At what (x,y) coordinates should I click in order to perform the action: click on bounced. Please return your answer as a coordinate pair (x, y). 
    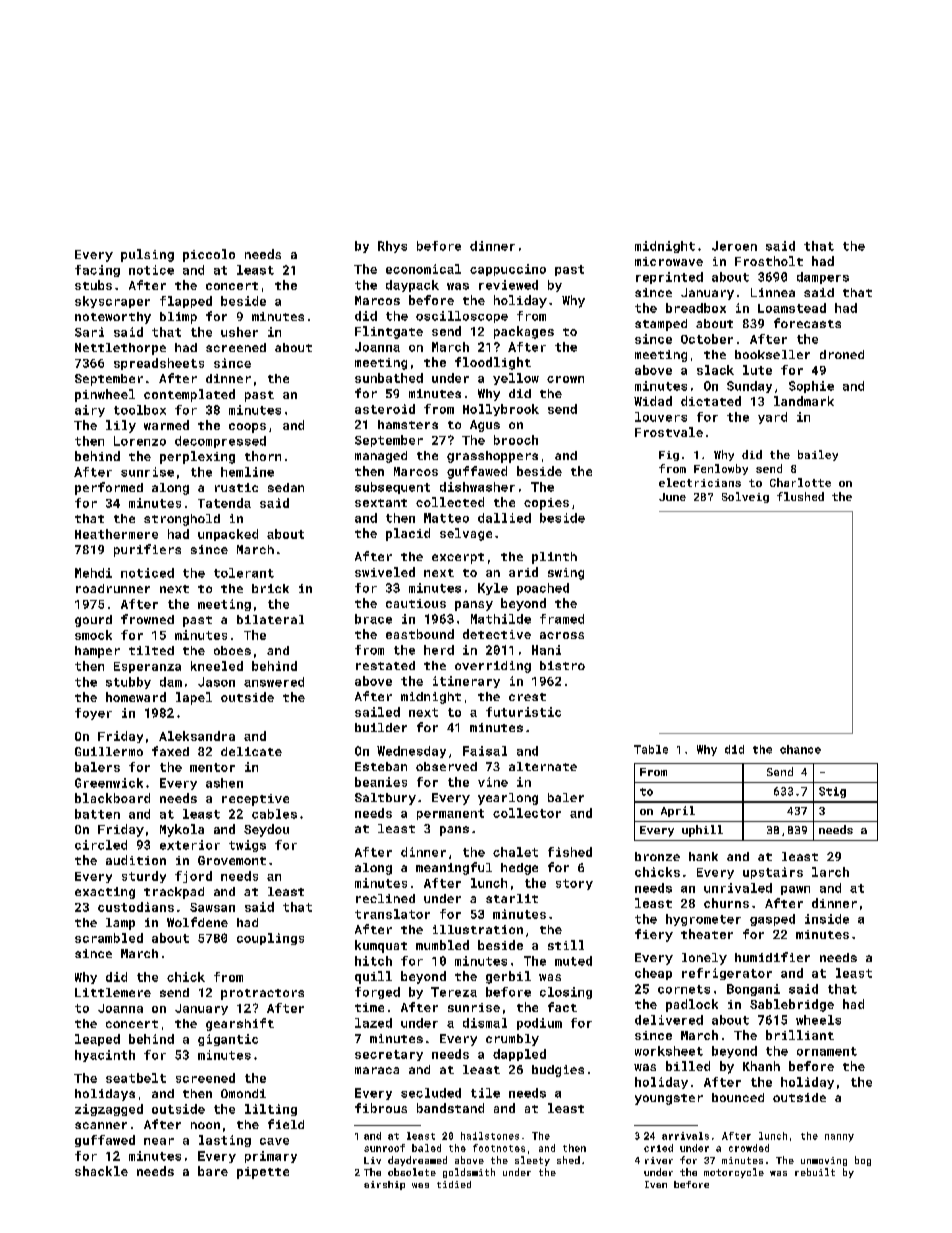
    Looking at the image, I should click on (738, 1097).
